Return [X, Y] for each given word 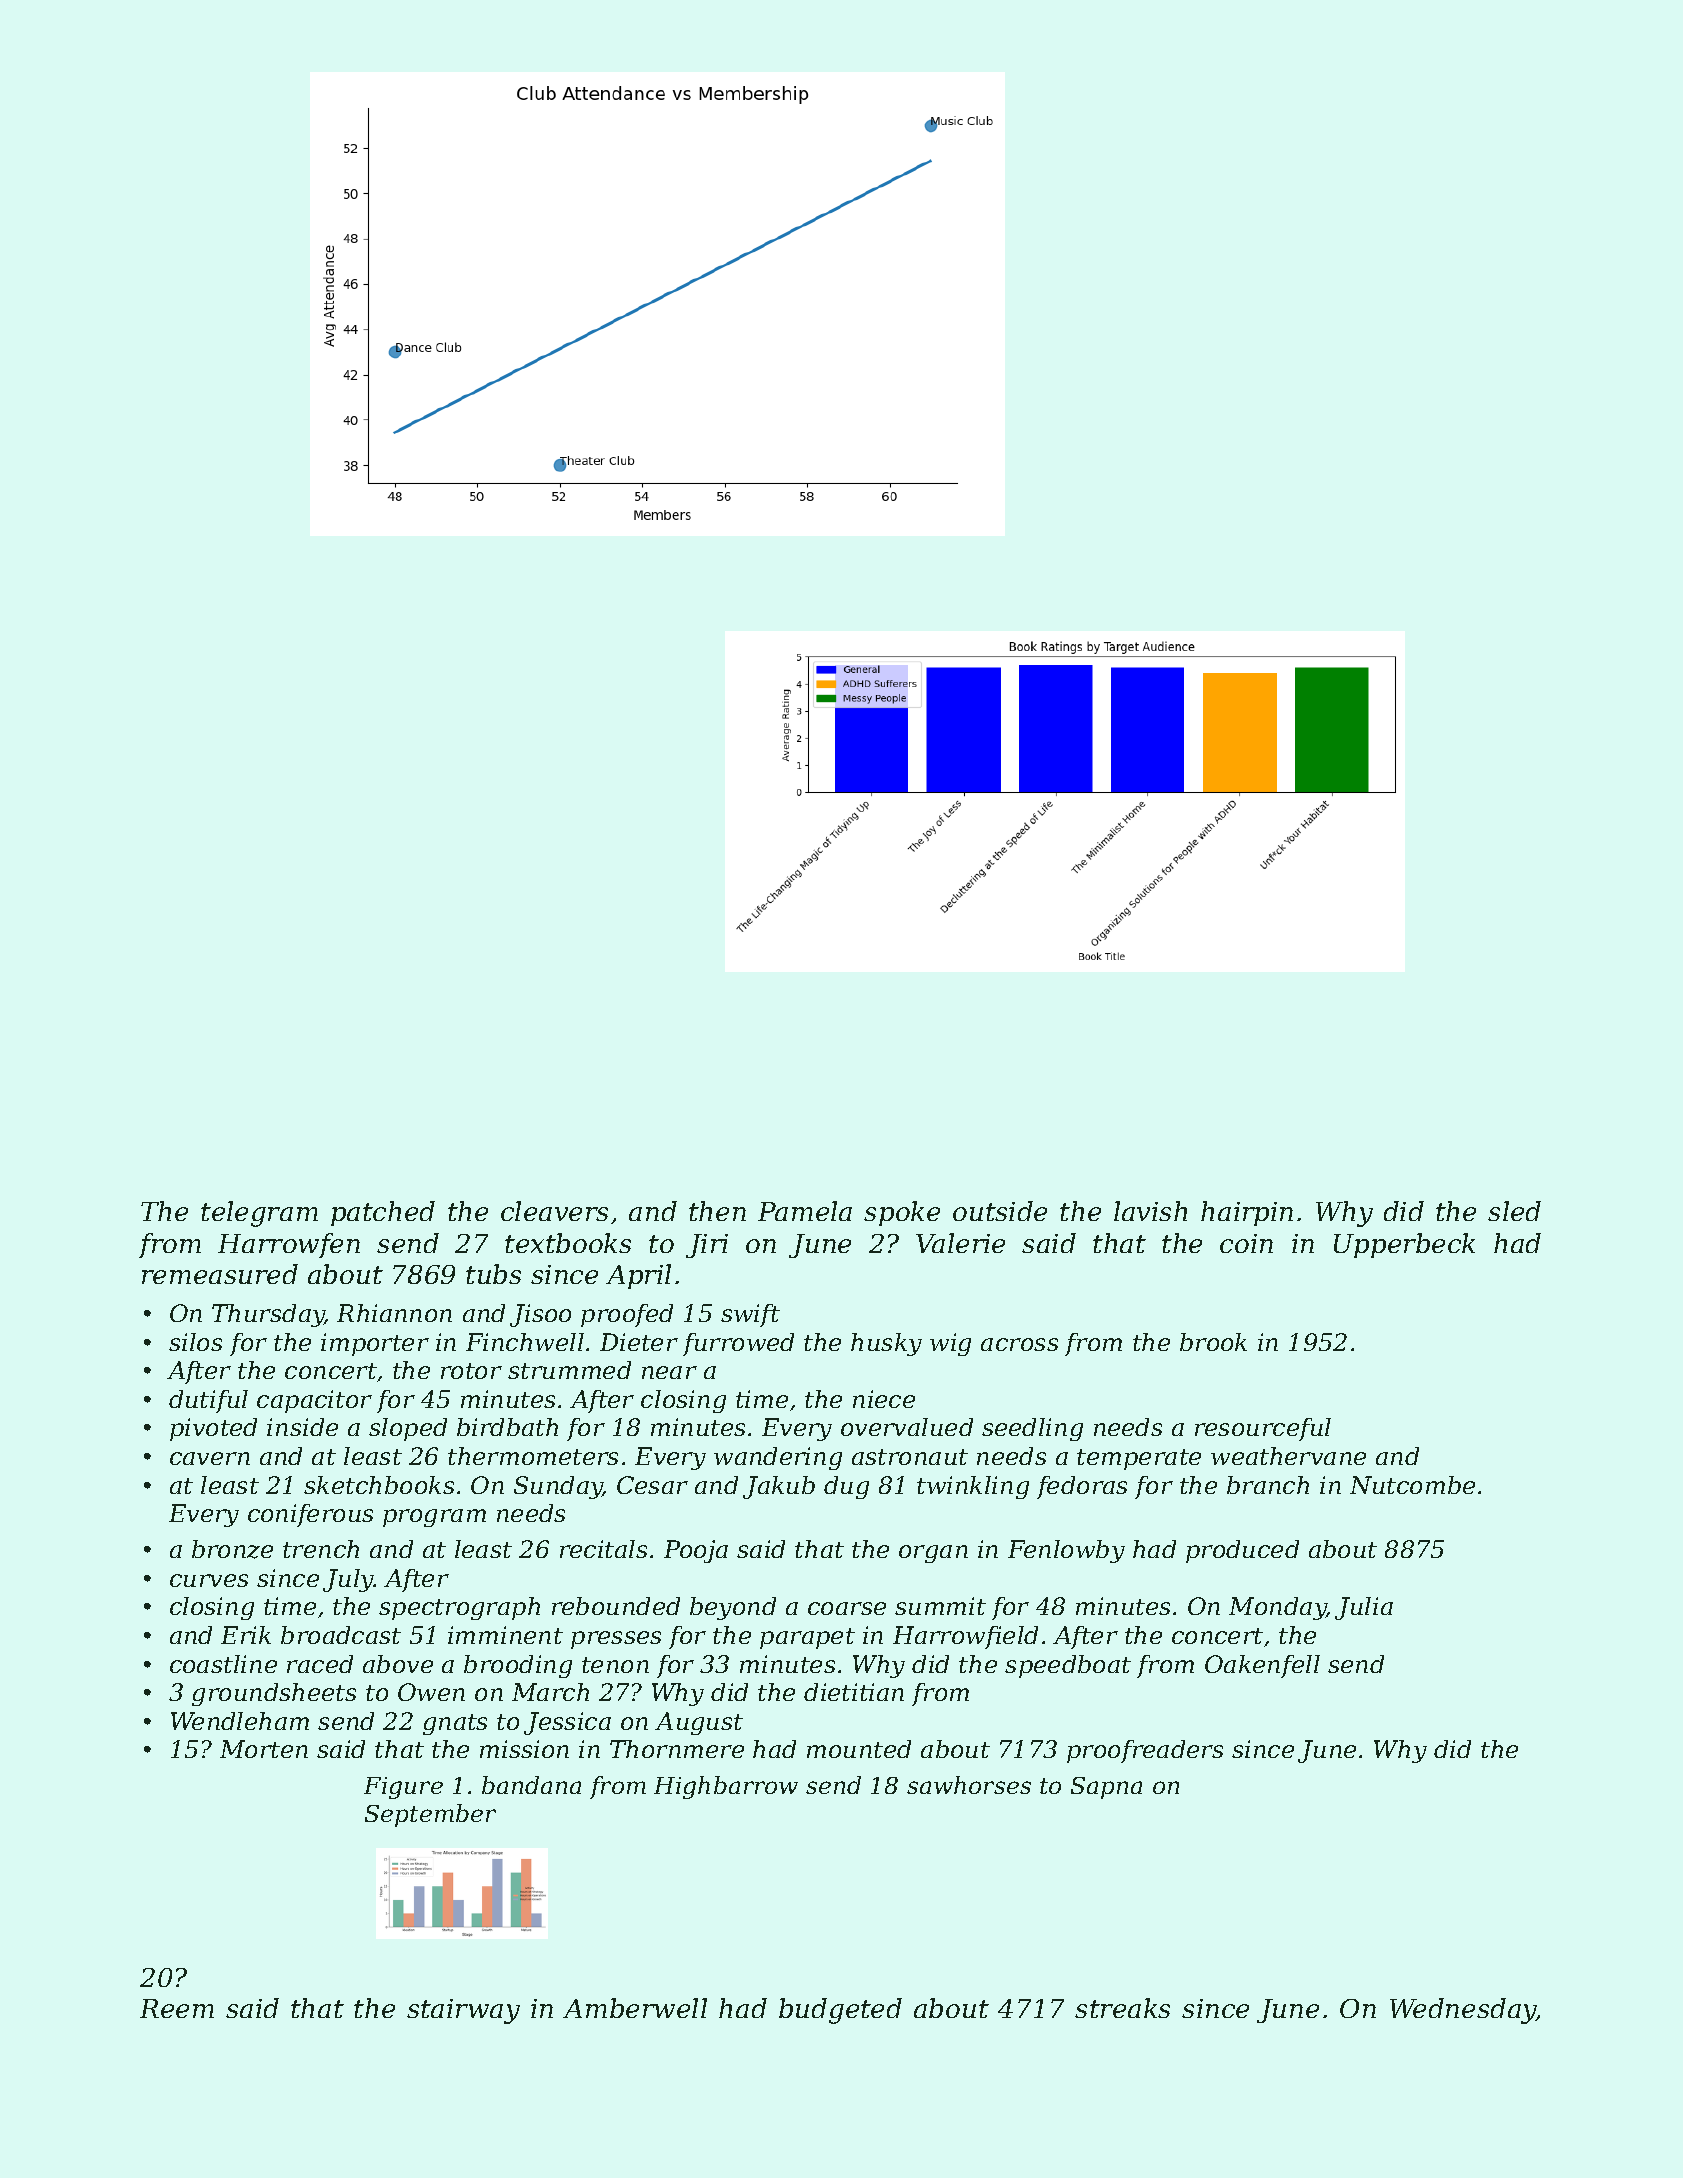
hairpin [1247, 1213]
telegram [259, 1214]
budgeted [840, 2011]
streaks [1122, 2008]
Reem [177, 2008]
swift [750, 1315]
